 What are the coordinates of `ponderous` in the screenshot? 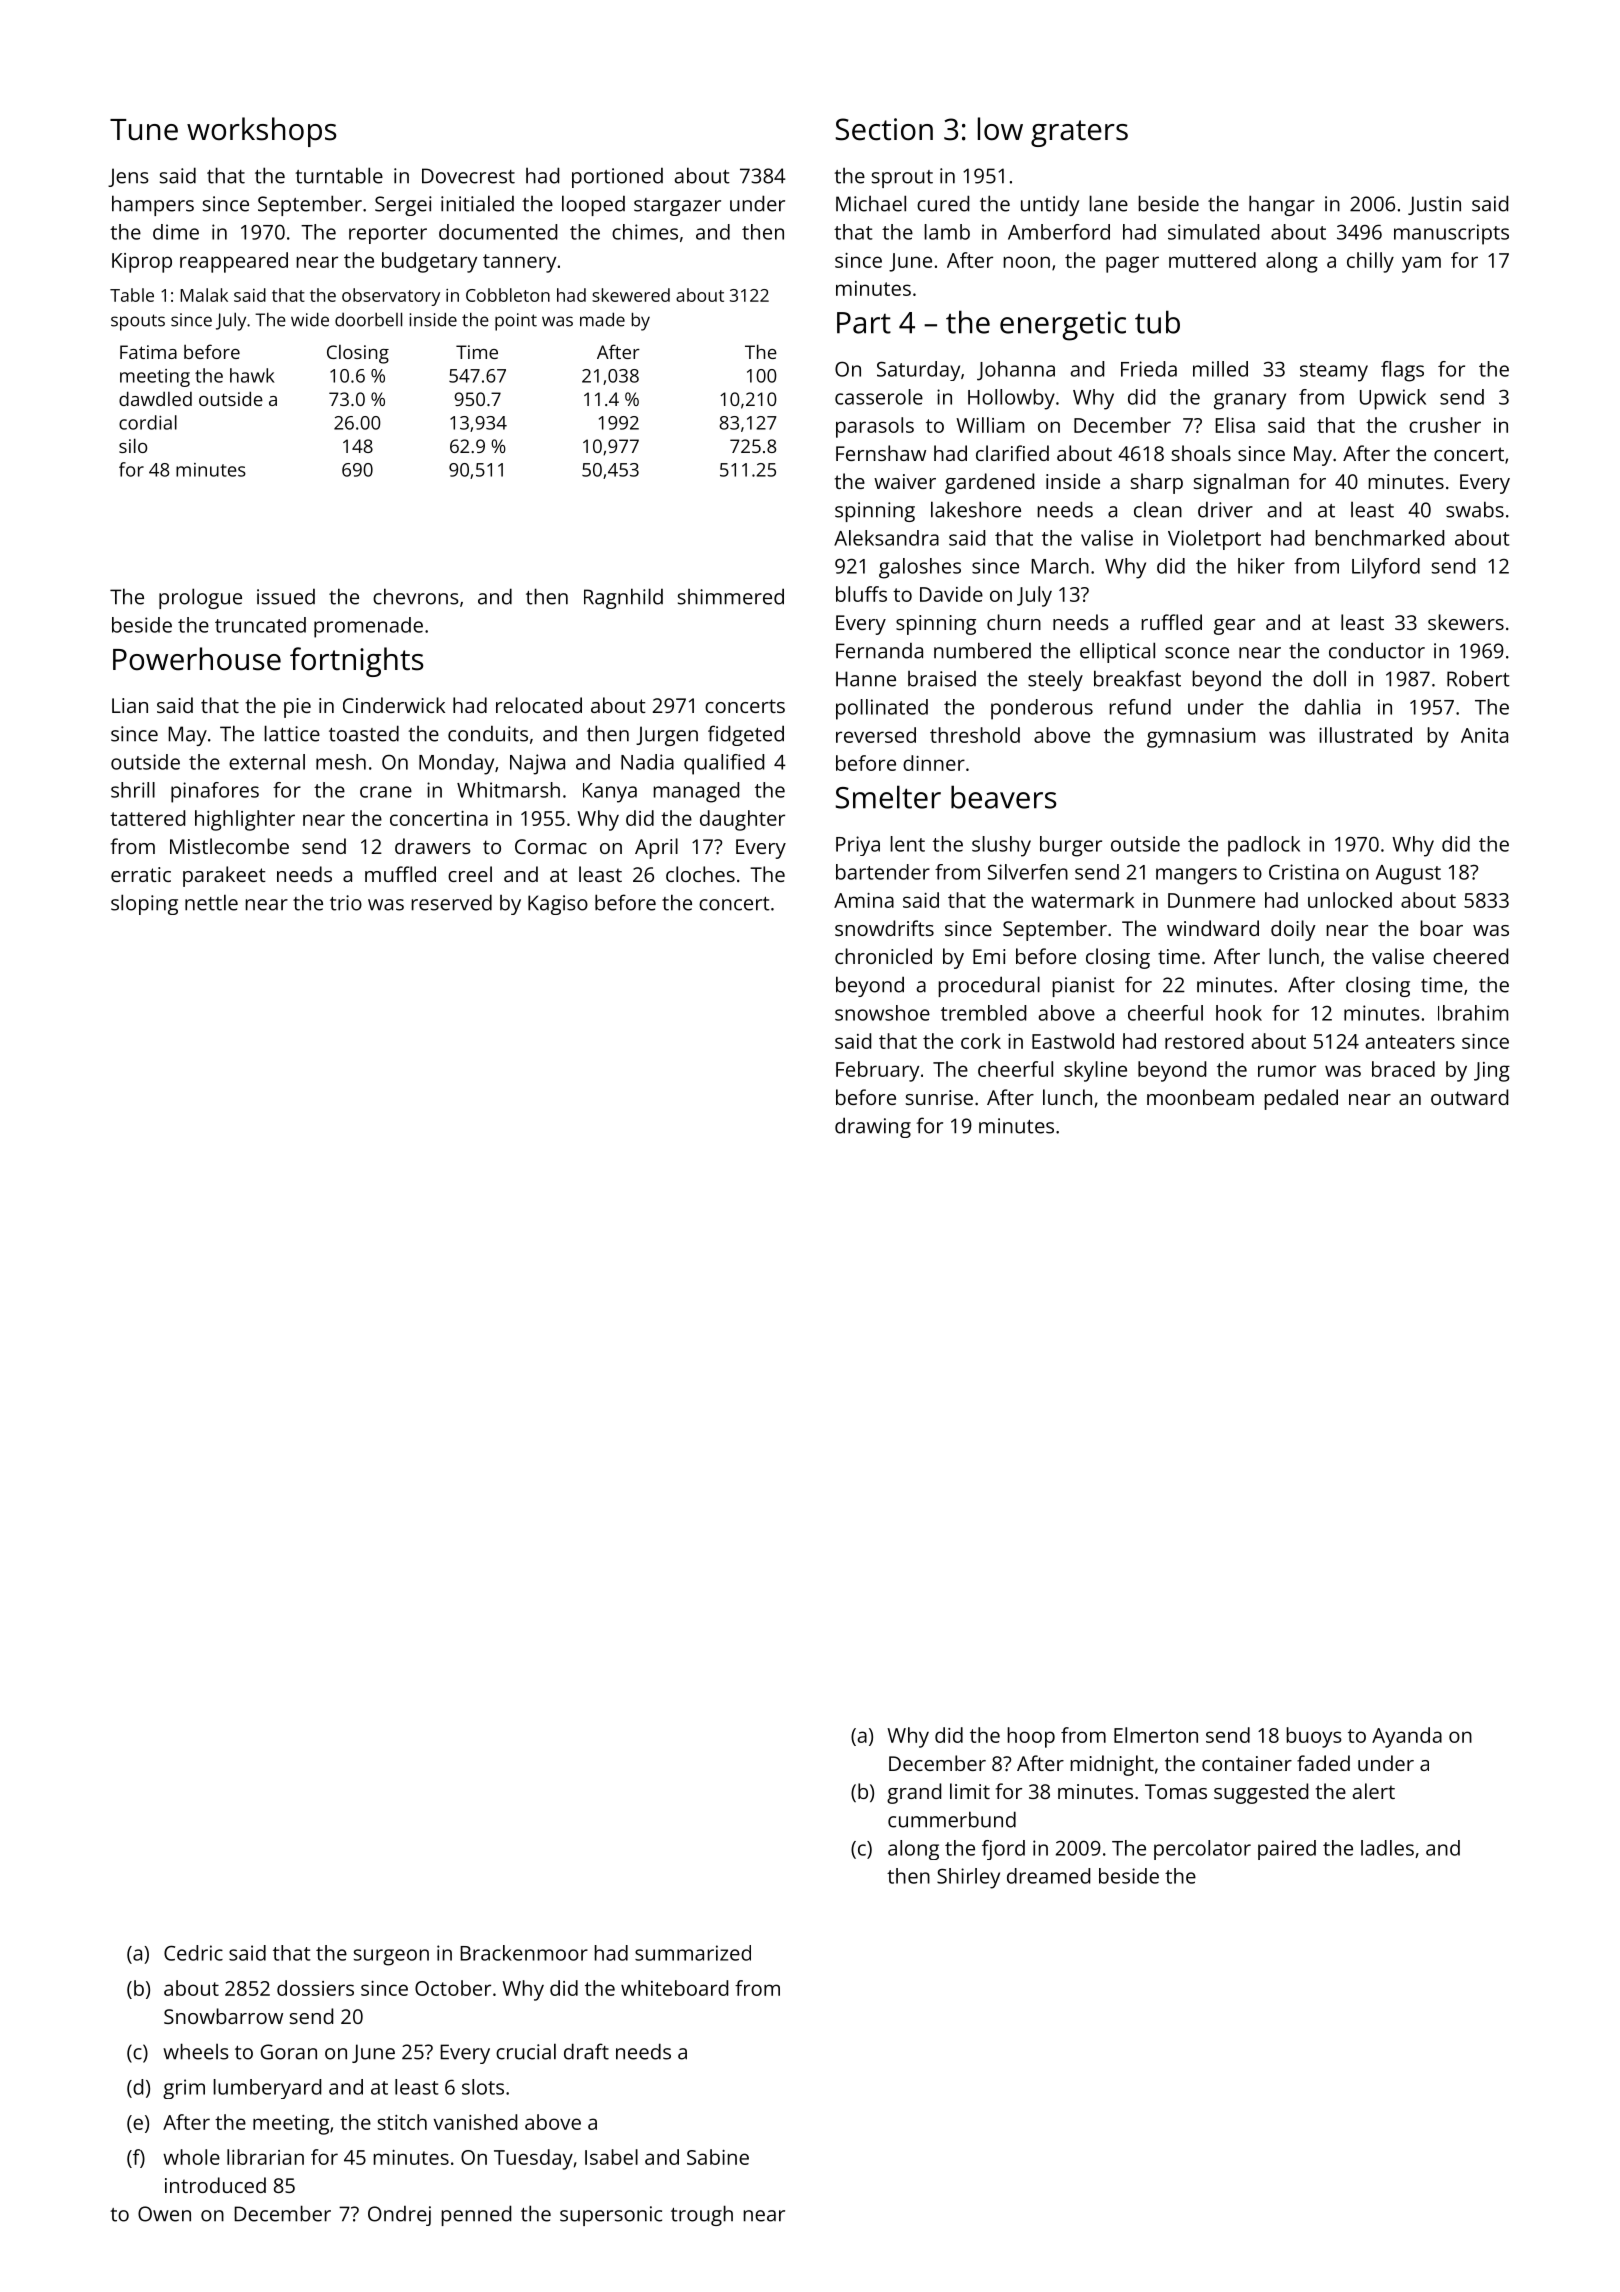 It's located at (1042, 709).
